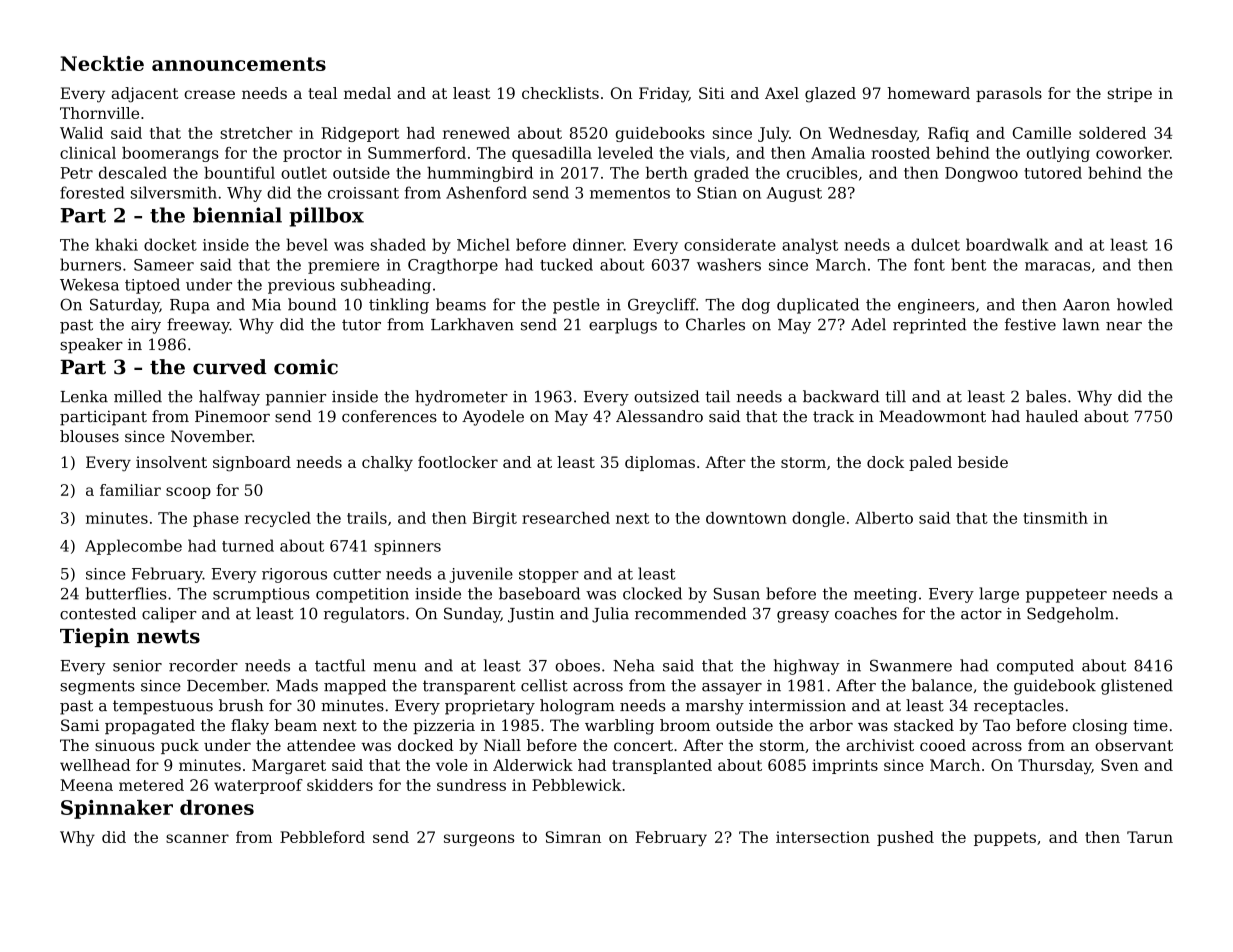  What do you see at coordinates (216, 519) in the screenshot?
I see `phase` at bounding box center [216, 519].
